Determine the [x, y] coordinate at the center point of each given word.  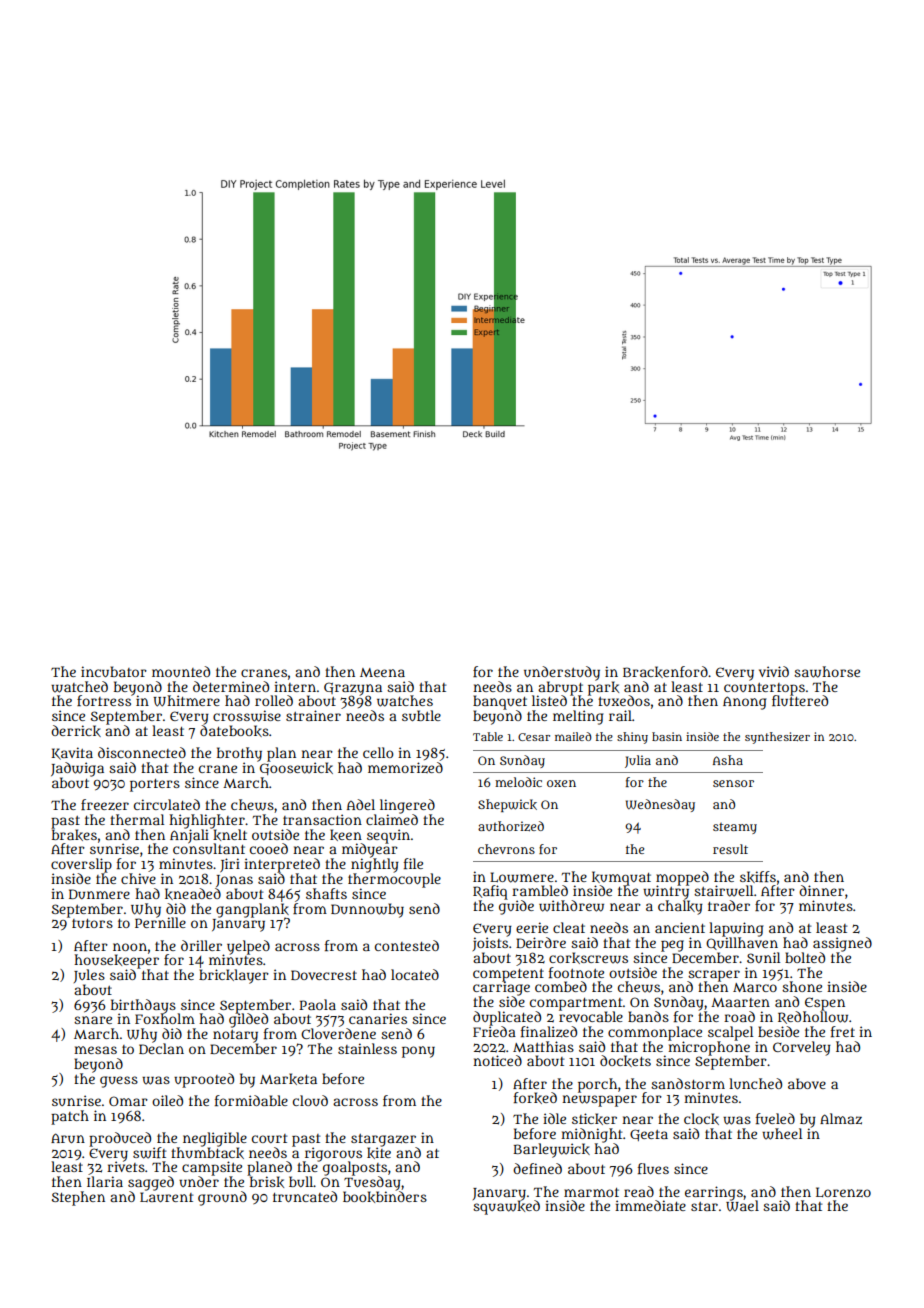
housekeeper [116, 961]
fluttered [800, 700]
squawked [506, 1207]
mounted [181, 671]
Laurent [166, 1197]
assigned [842, 944]
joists [490, 944]
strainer [313, 715]
